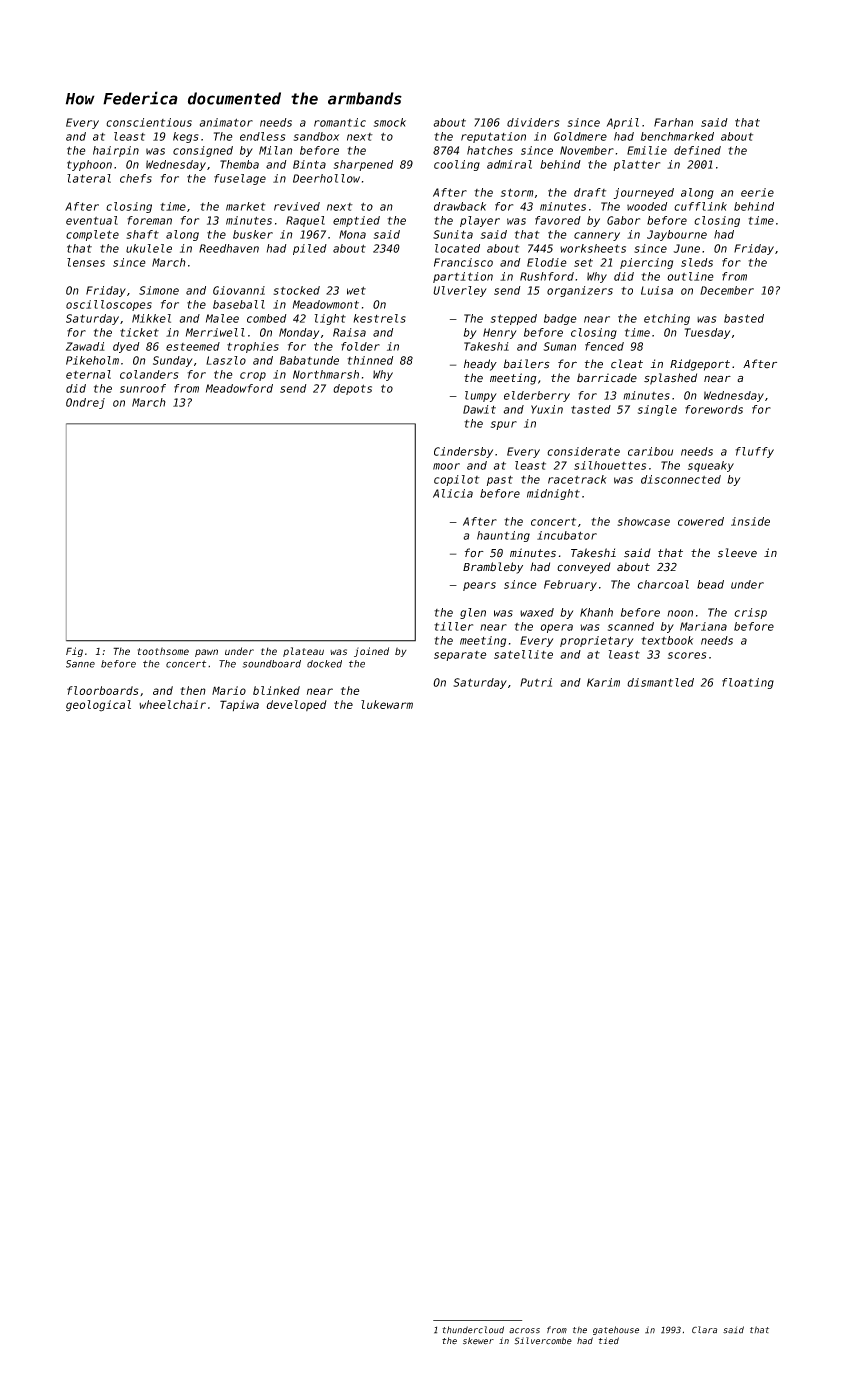  I want to click on Zawadi, so click(85, 346).
